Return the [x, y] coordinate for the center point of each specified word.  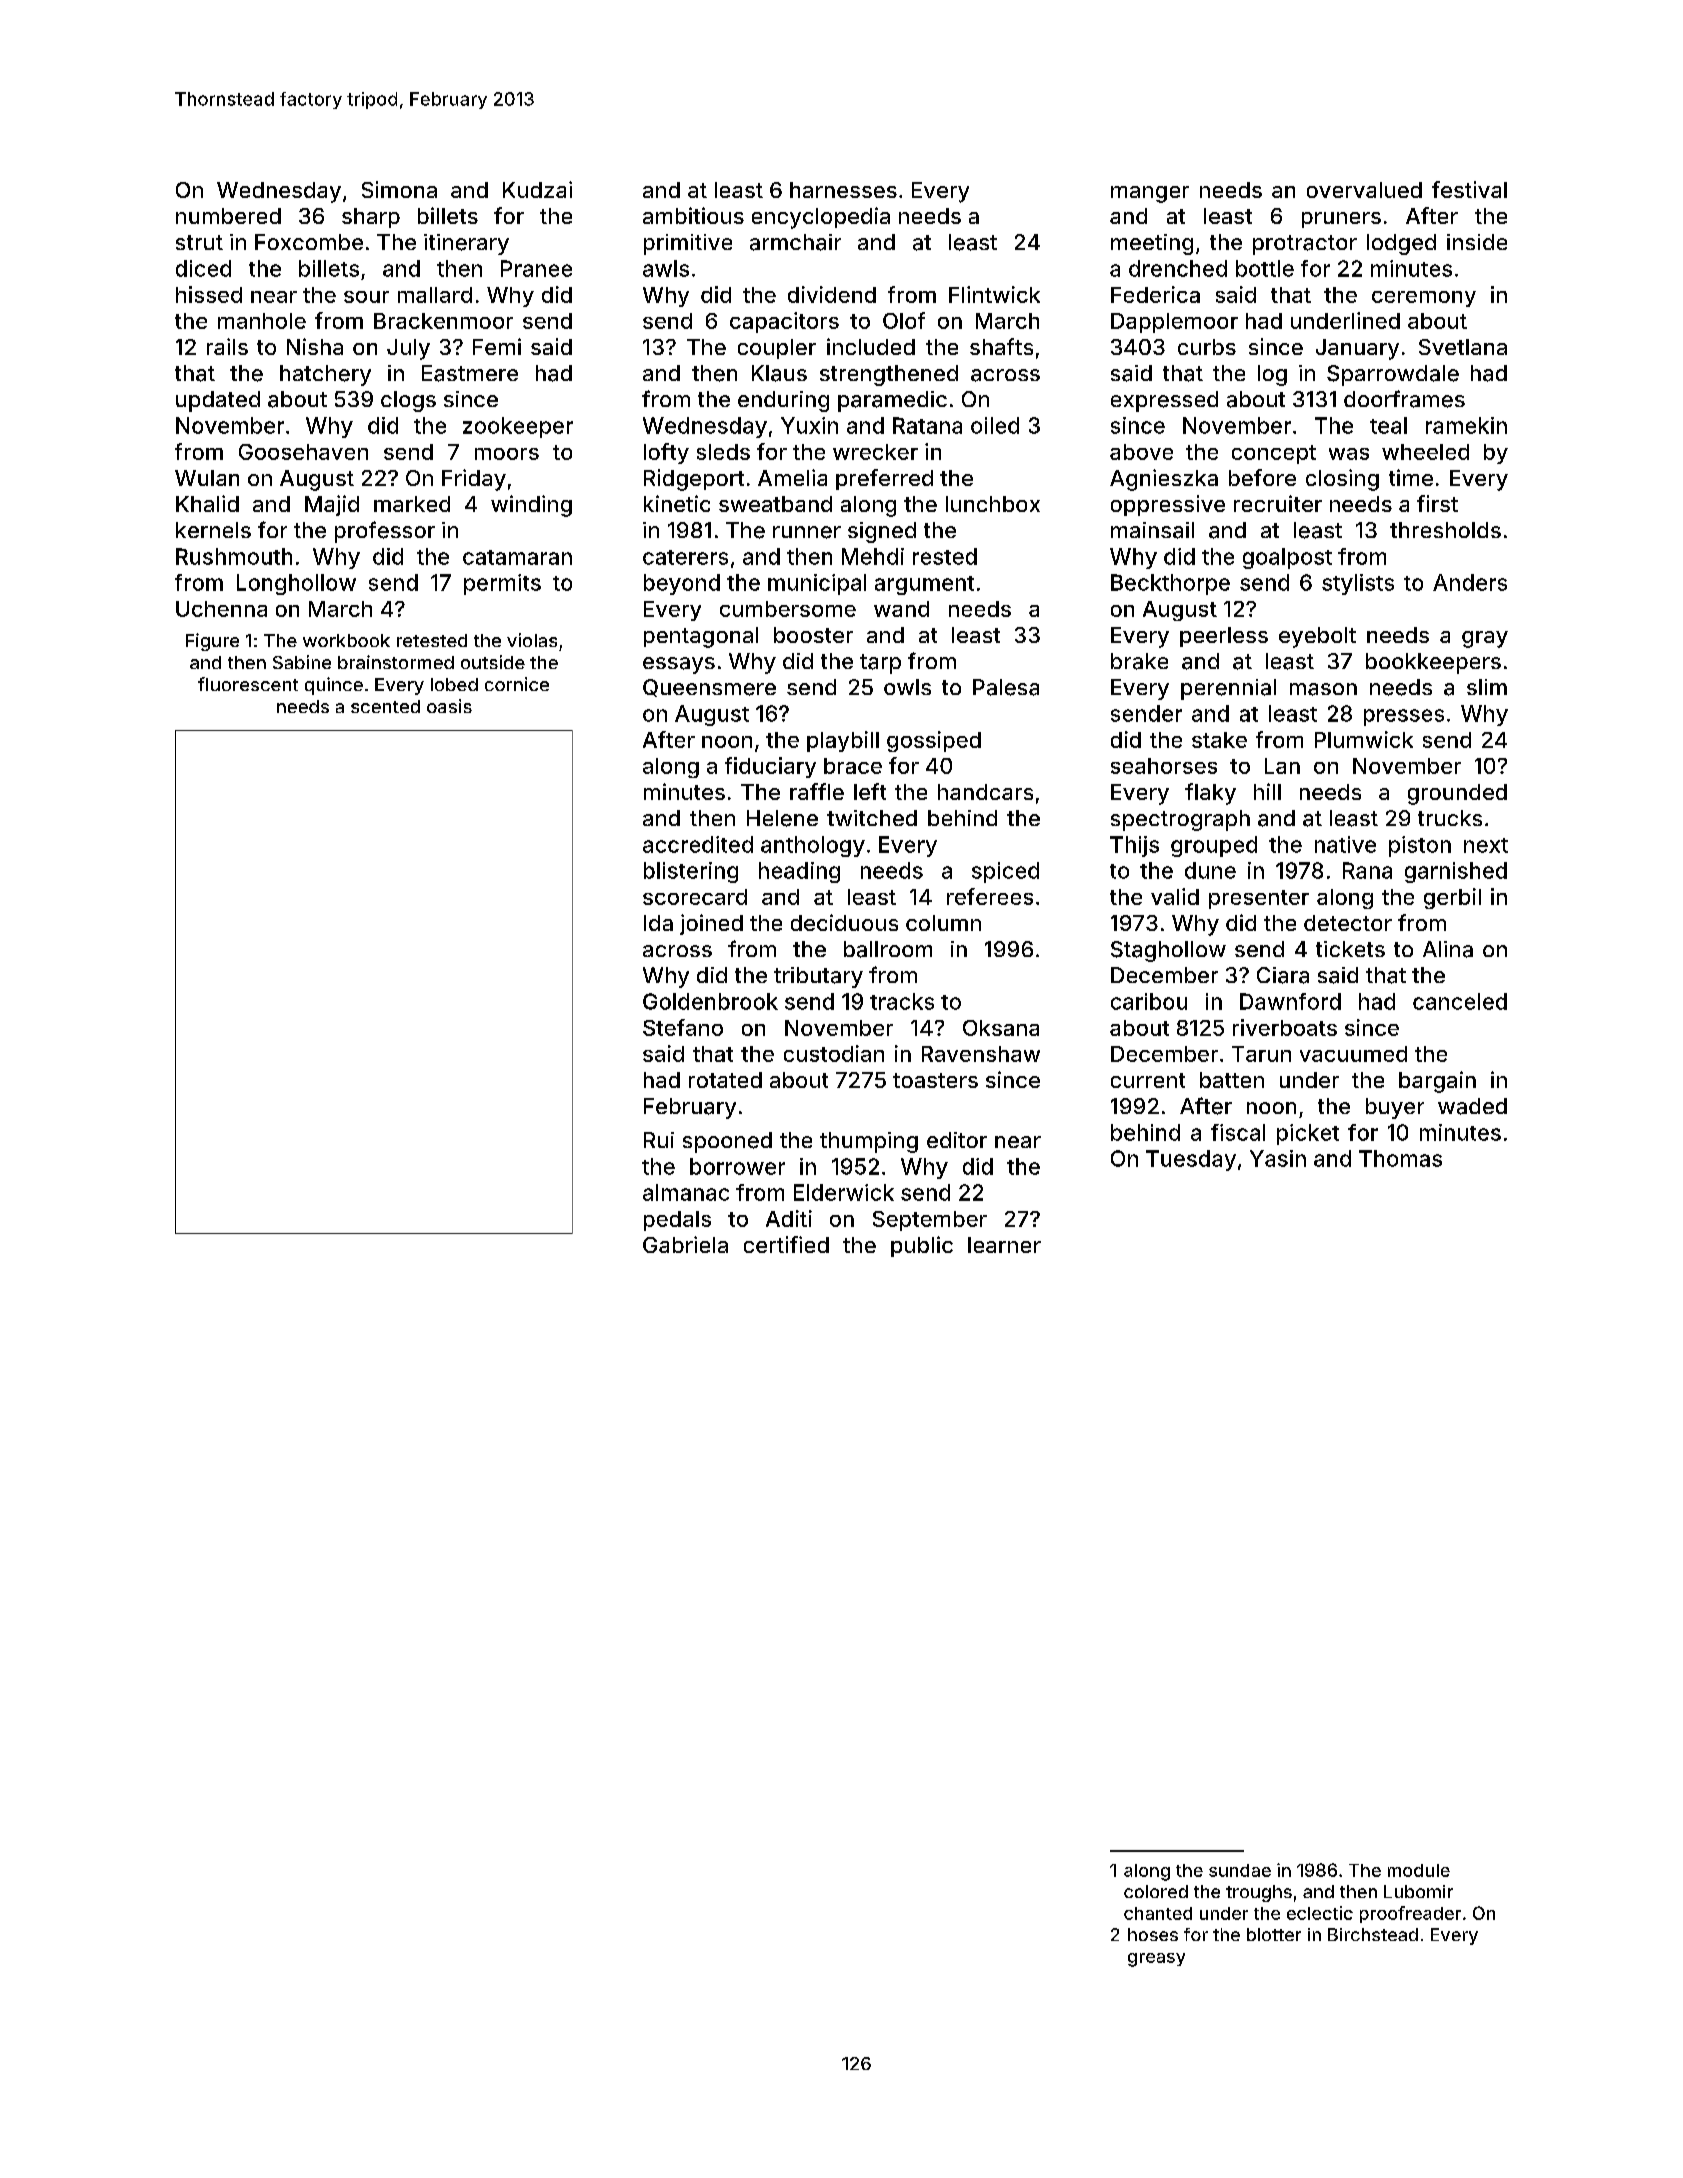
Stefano [683, 1027]
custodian [834, 1053]
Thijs [1134, 846]
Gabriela [685, 1244]
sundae [1240, 1870]
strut [199, 242]
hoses [1153, 1934]
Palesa [1006, 687]
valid [1175, 896]
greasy [1156, 1960]
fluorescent [248, 684]
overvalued [1364, 190]
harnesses [843, 190]
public [922, 1246]
